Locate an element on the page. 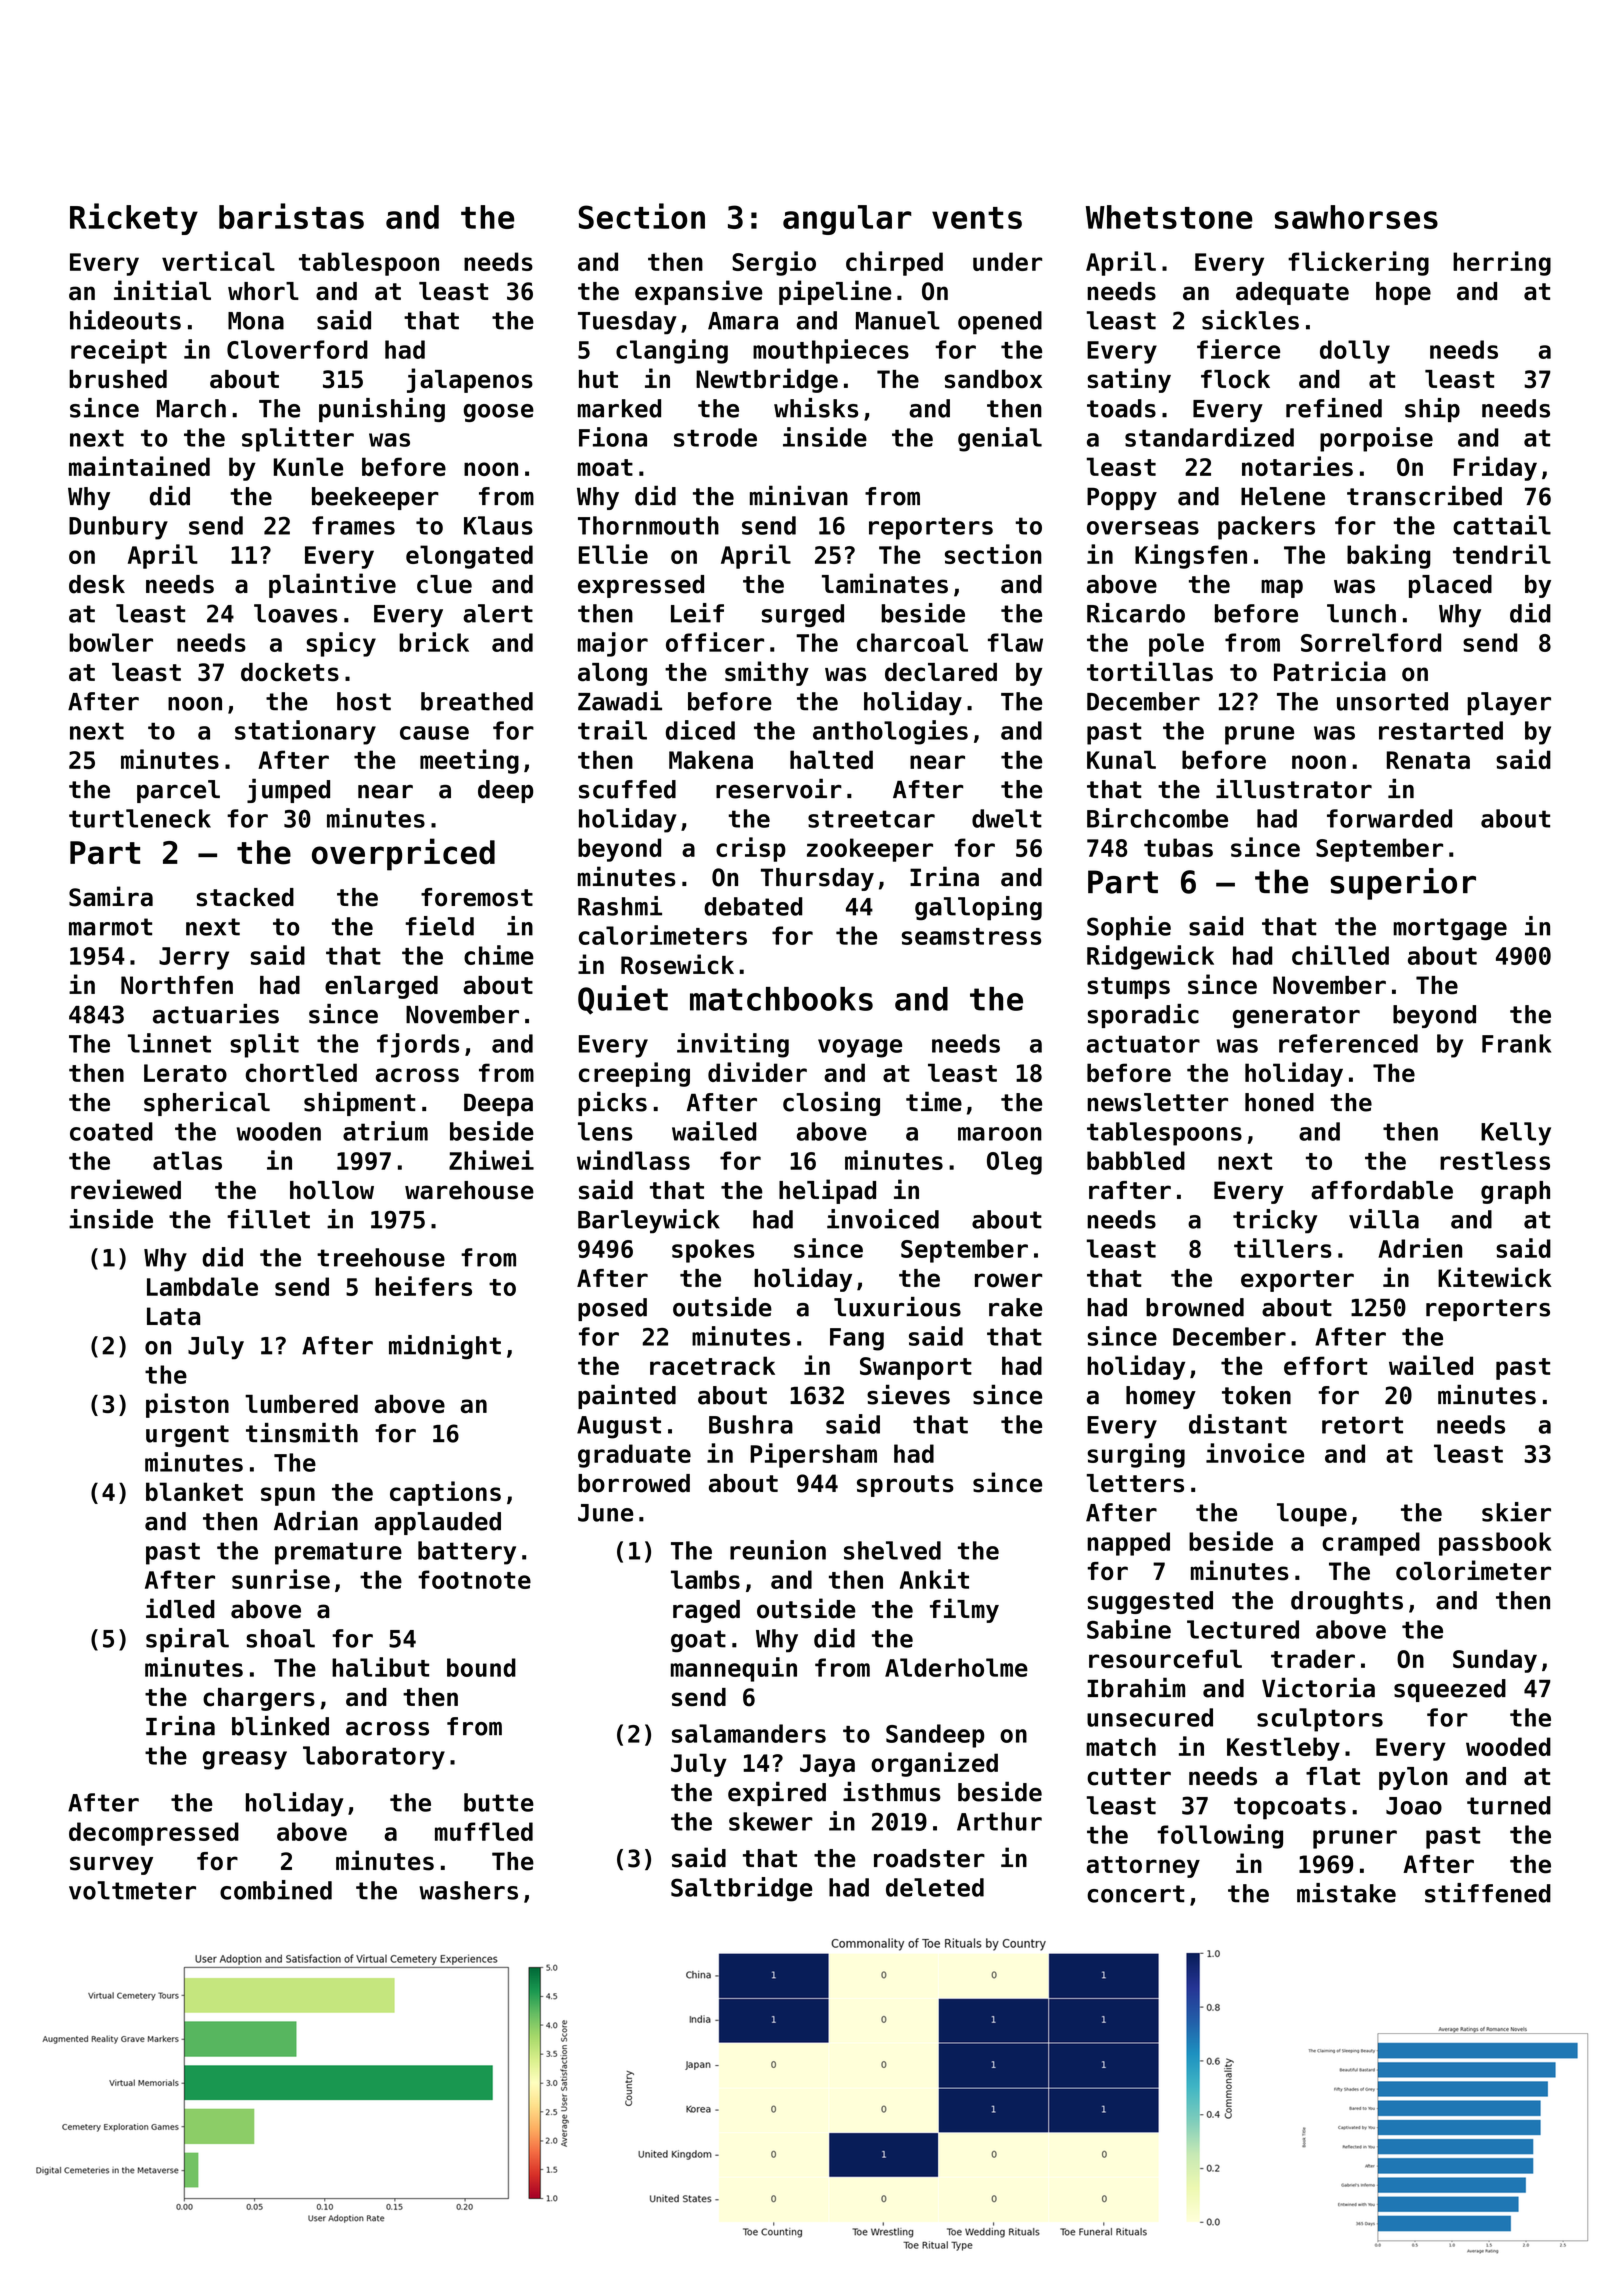  receipt is located at coordinates (119, 351).
